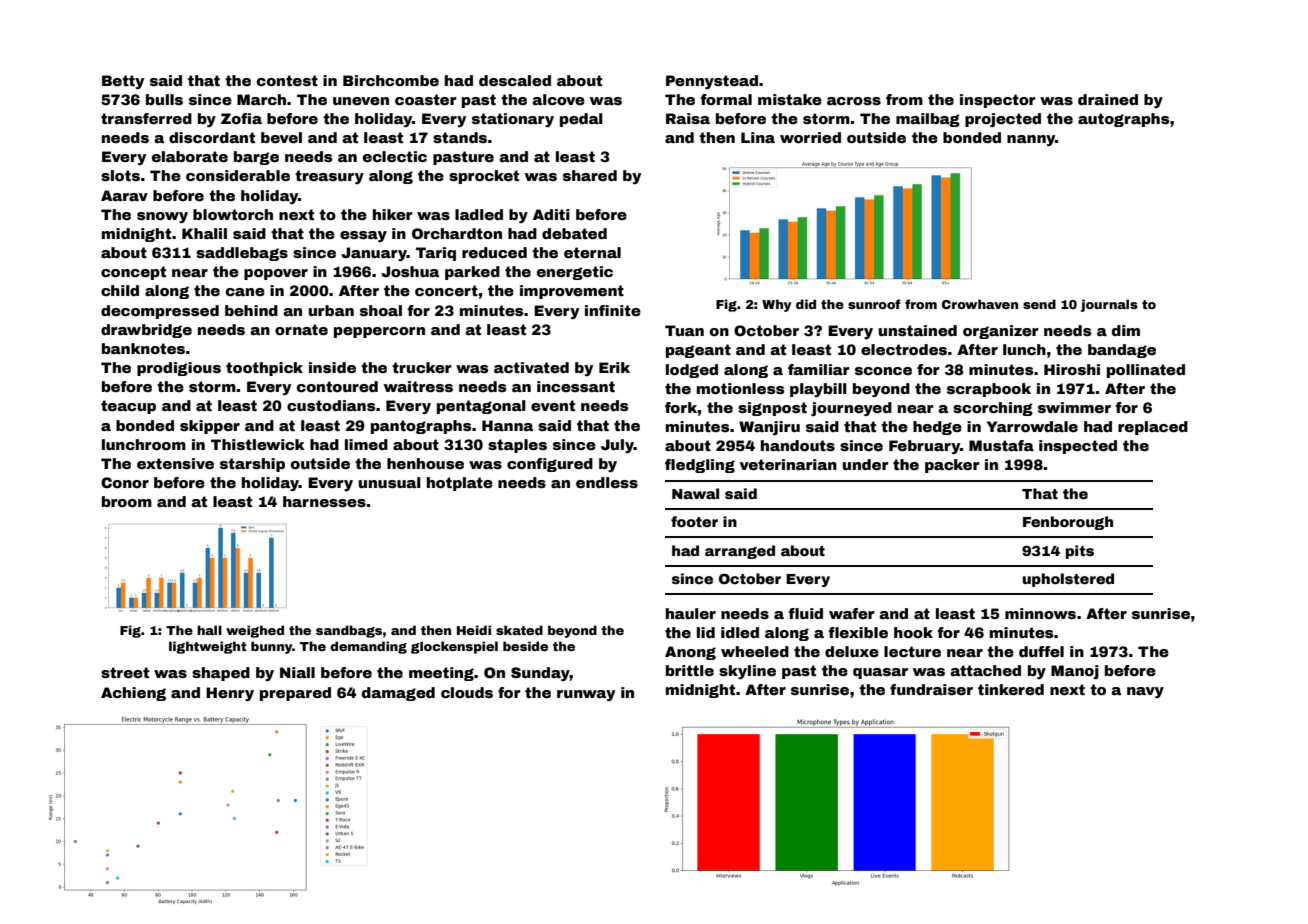 This screenshot has width=1308, height=924. What do you see at coordinates (592, 252) in the screenshot?
I see `eternal` at bounding box center [592, 252].
